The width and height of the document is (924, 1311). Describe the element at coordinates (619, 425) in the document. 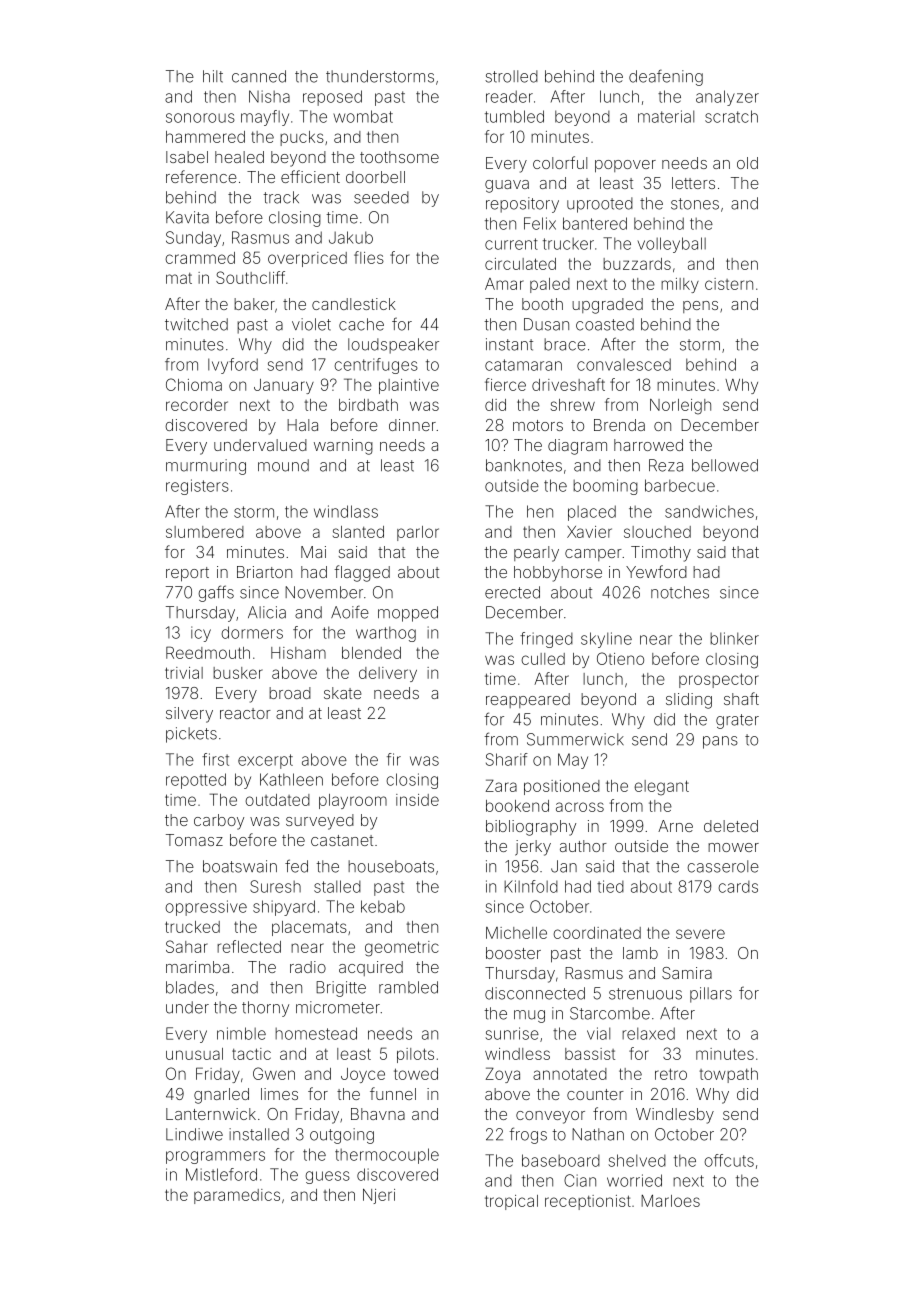

I see `Brenda` at that location.
